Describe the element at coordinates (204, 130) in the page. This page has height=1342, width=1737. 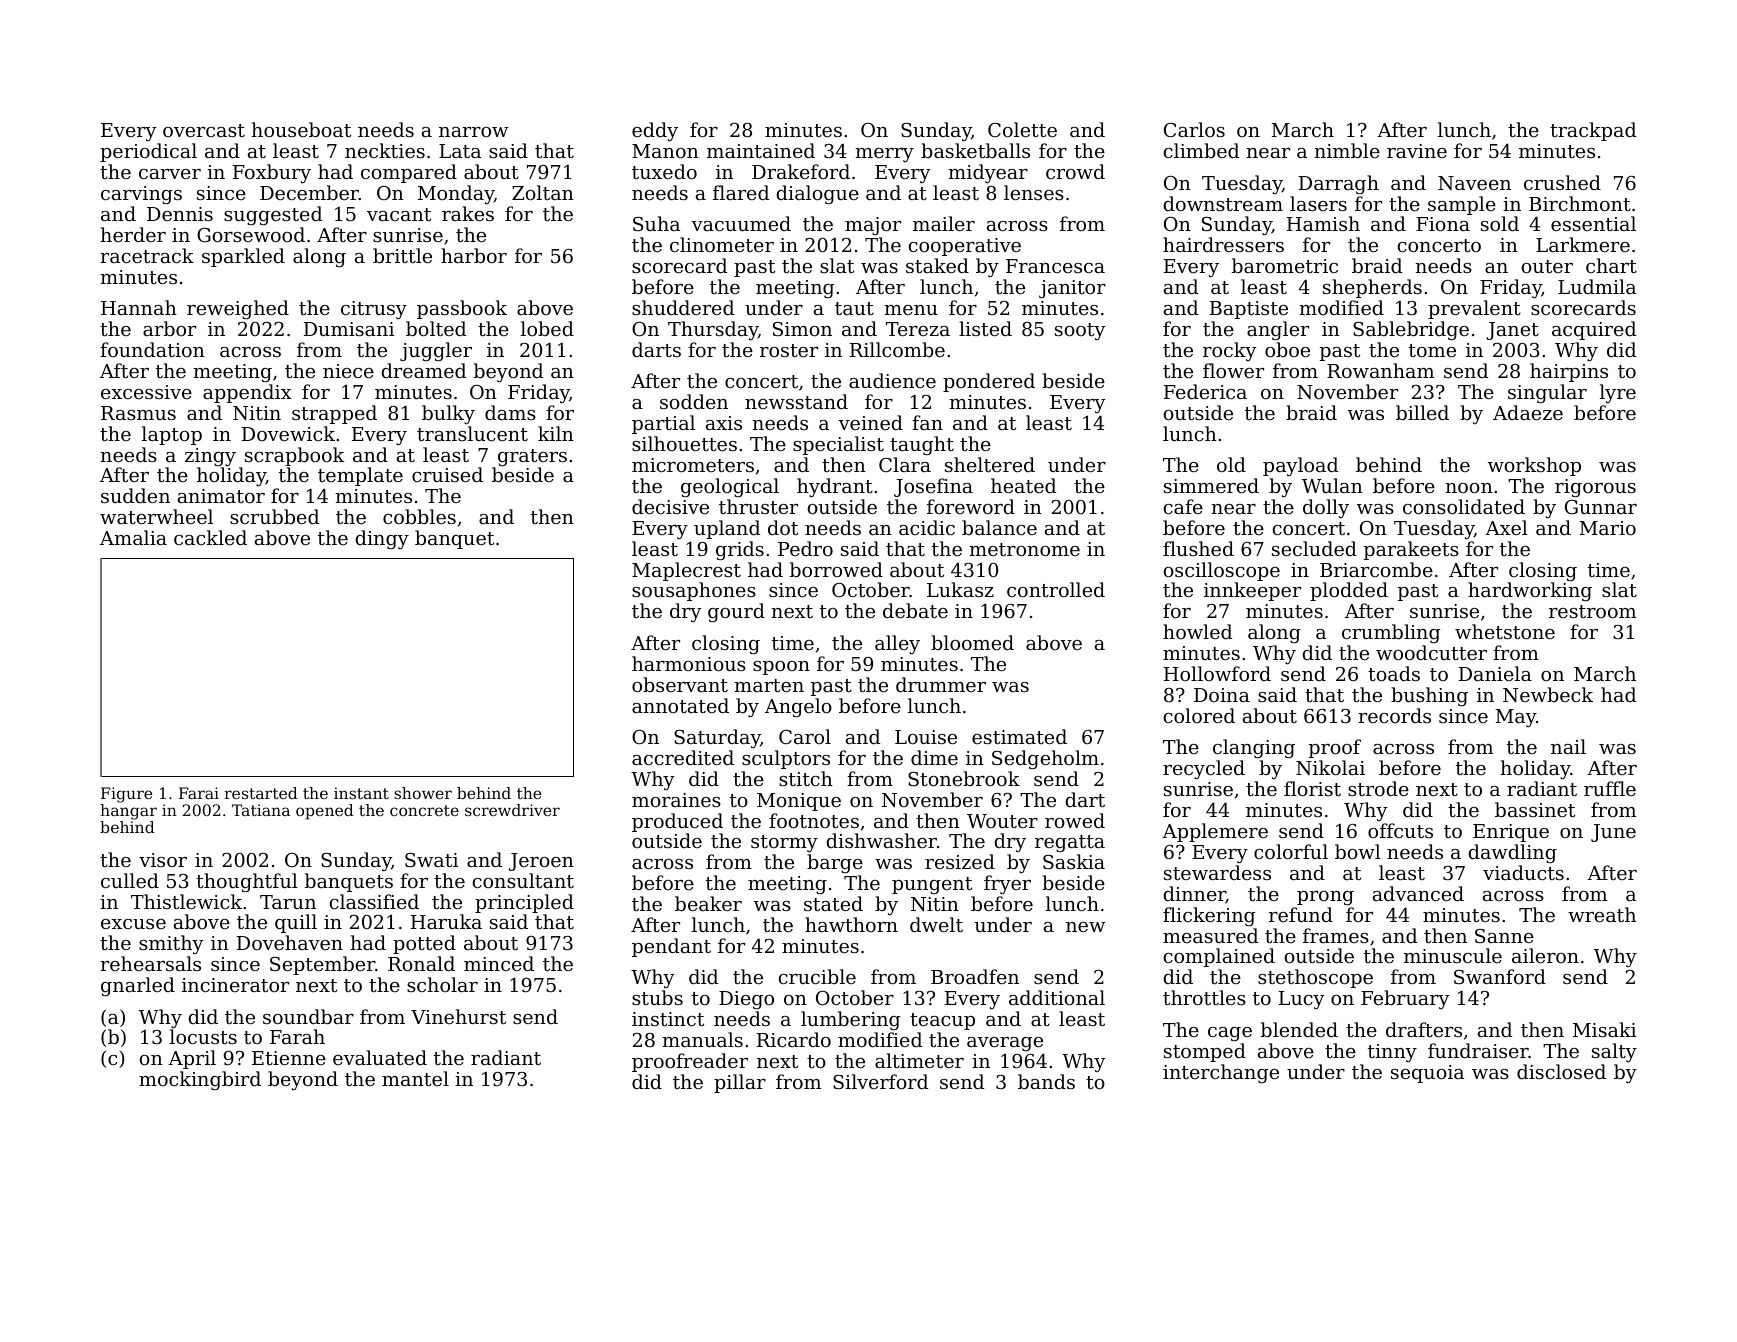
I see `overcast` at that location.
